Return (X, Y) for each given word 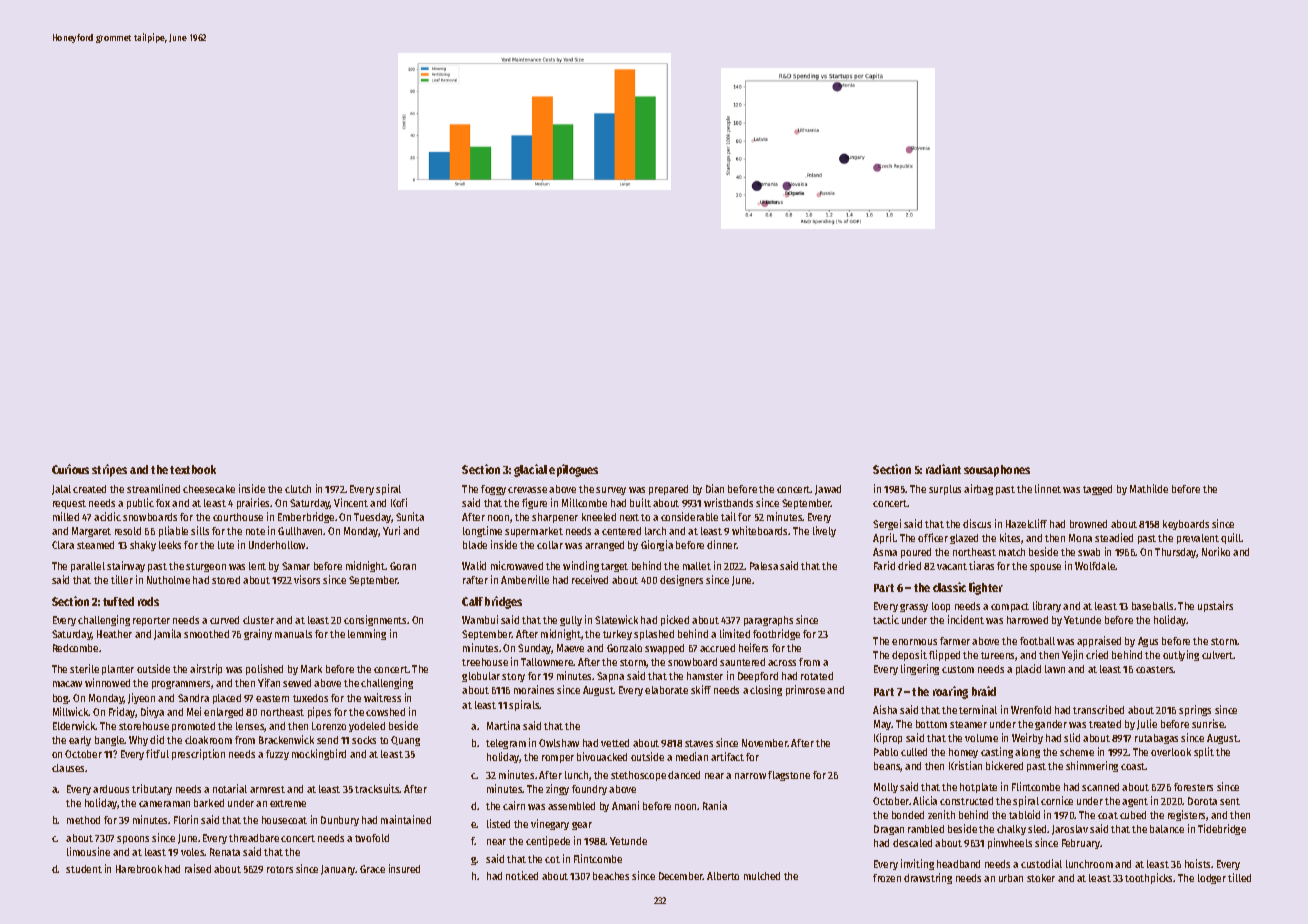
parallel (88, 567)
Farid (884, 565)
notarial (230, 788)
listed (498, 823)
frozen (887, 878)
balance (1167, 829)
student (84, 869)
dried (909, 565)
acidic (107, 516)
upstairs (1215, 606)
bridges (503, 602)
